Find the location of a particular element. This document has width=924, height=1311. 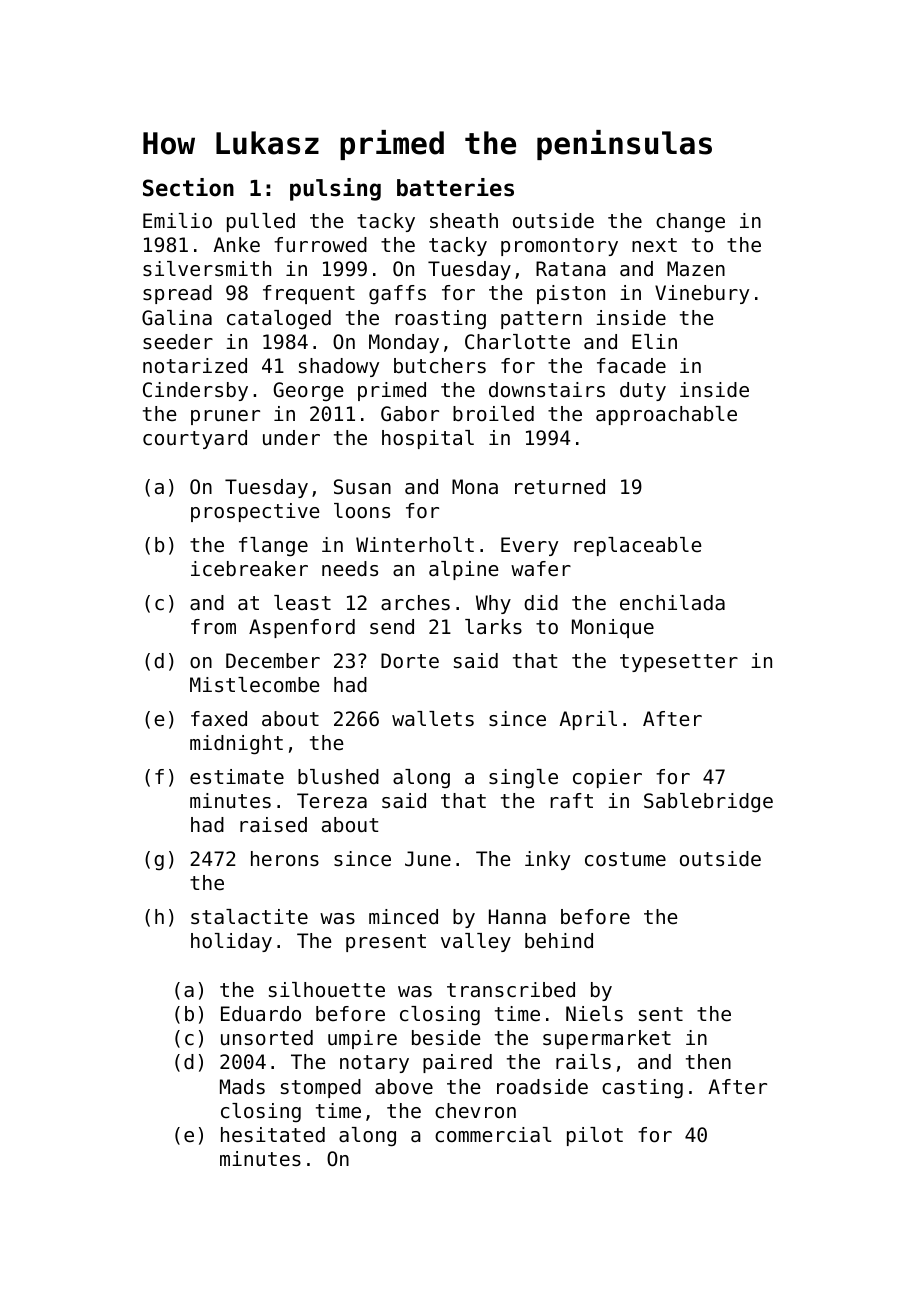

pilot is located at coordinates (595, 1136).
